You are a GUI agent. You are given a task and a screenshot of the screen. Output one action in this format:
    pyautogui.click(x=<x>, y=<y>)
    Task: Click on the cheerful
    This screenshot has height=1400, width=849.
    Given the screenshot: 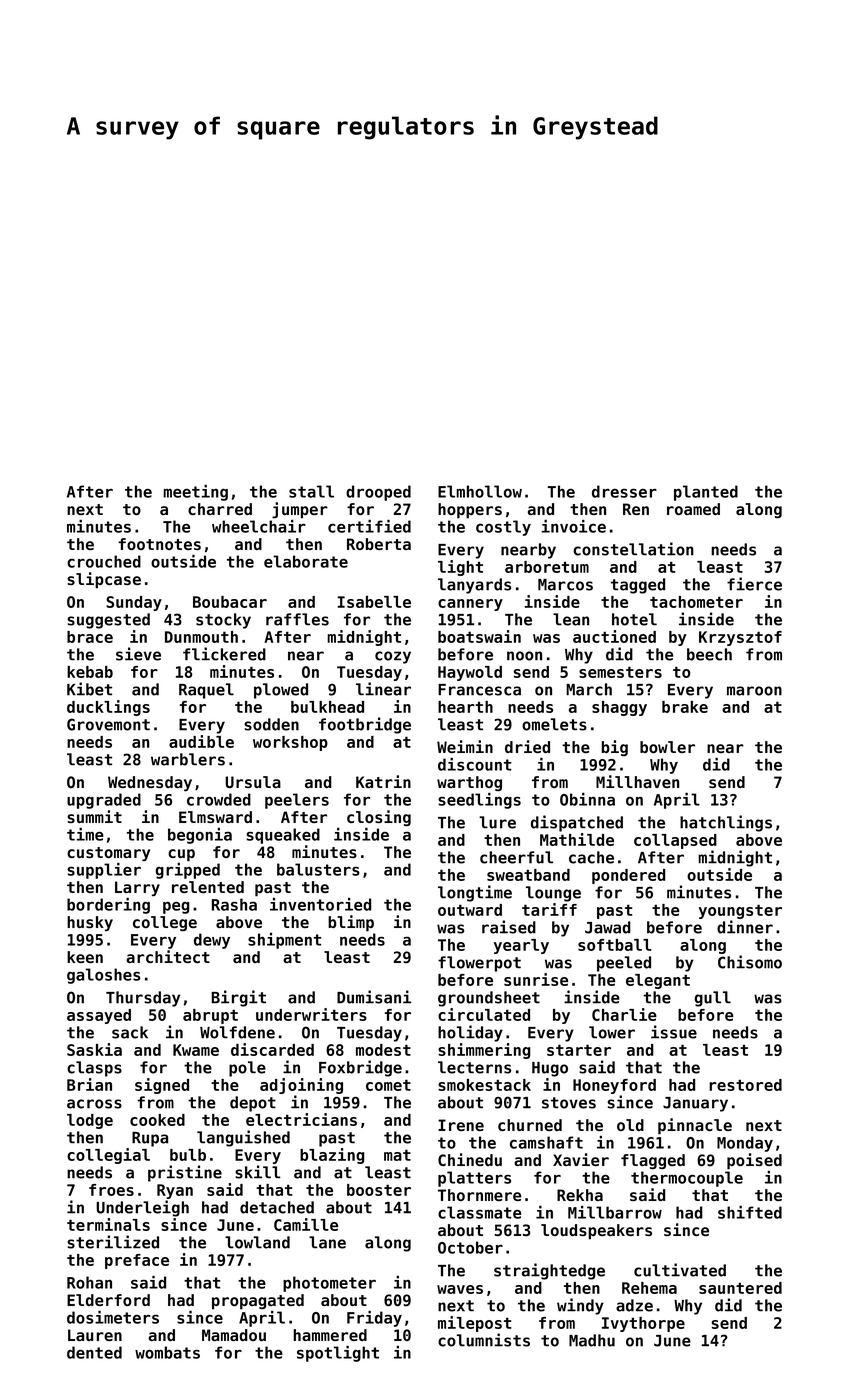 What is the action you would take?
    pyautogui.click(x=516, y=857)
